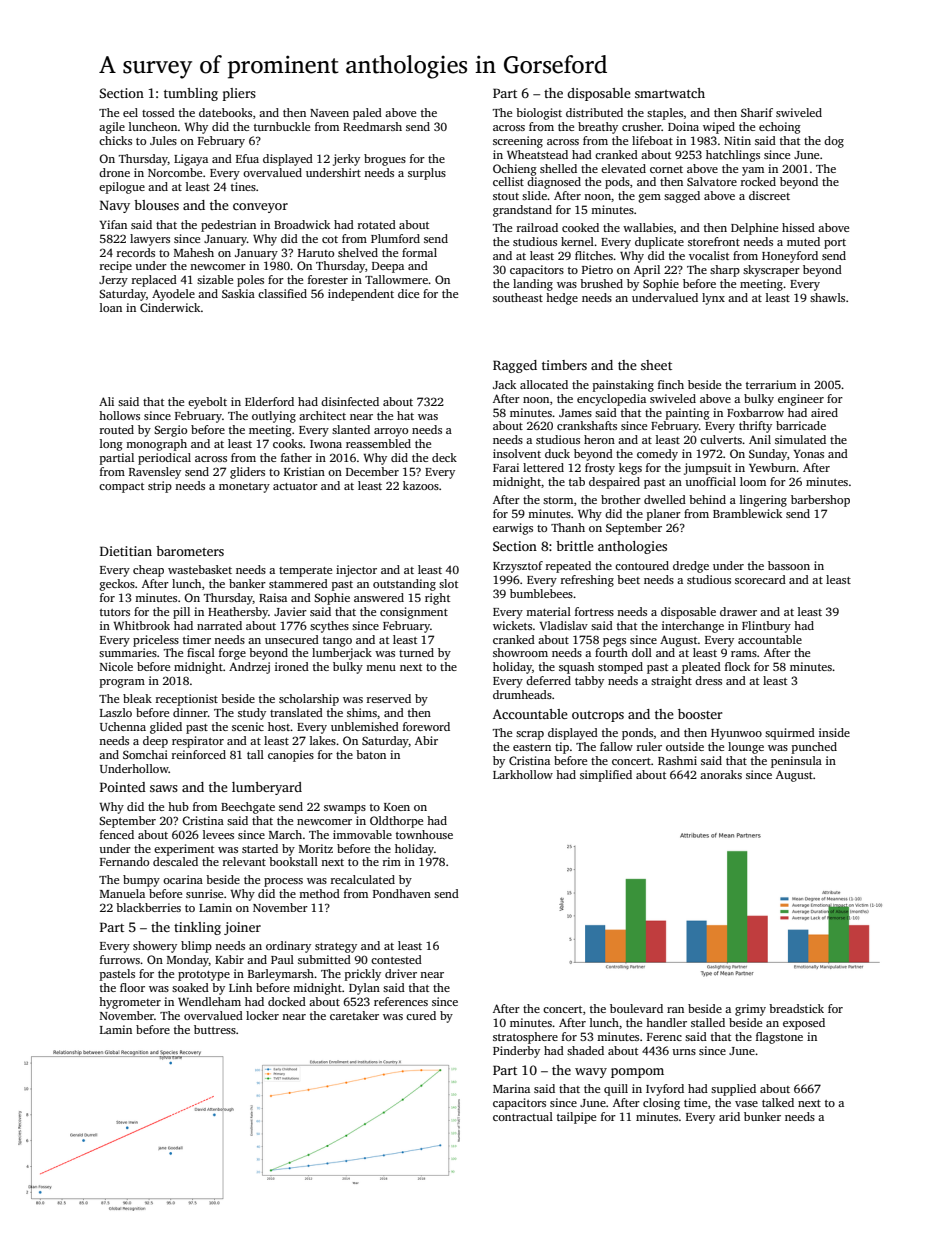  What do you see at coordinates (367, 114) in the image?
I see `paled` at bounding box center [367, 114].
